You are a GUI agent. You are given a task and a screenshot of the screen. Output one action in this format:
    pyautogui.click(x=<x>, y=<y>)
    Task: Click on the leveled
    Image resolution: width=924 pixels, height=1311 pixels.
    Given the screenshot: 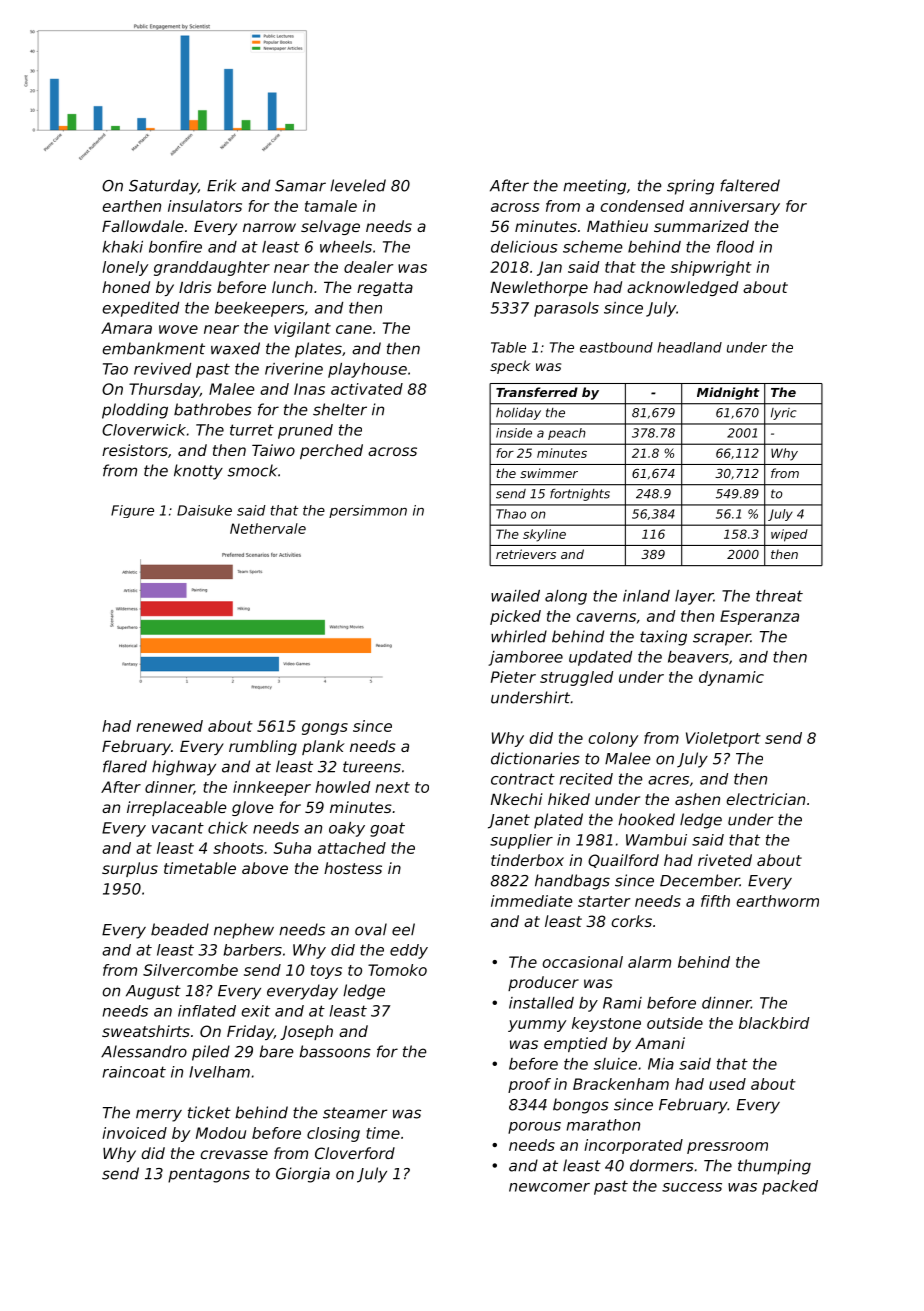 What is the action you would take?
    pyautogui.click(x=358, y=185)
